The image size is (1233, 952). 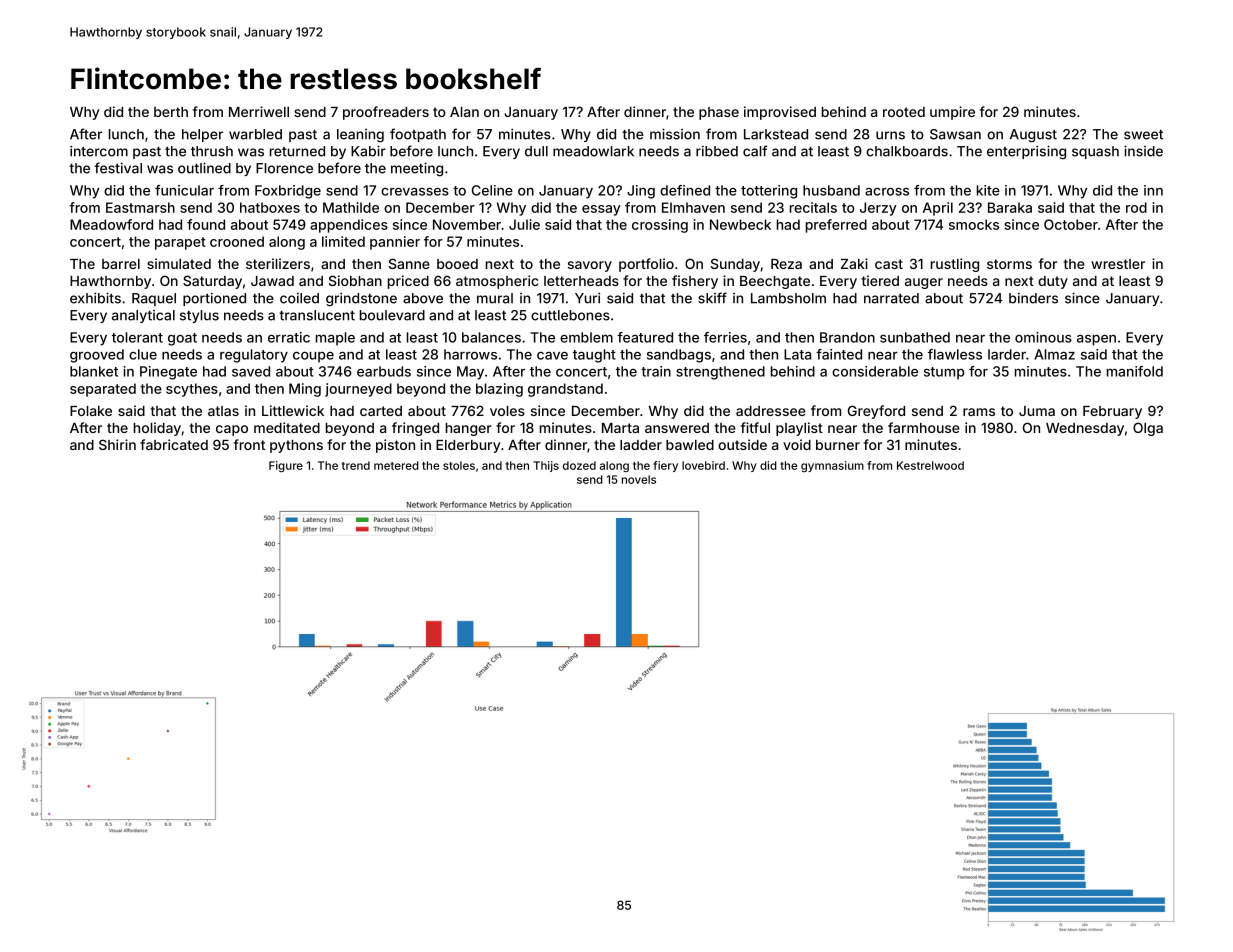 What do you see at coordinates (907, 151) in the document?
I see `chalkboards` at bounding box center [907, 151].
